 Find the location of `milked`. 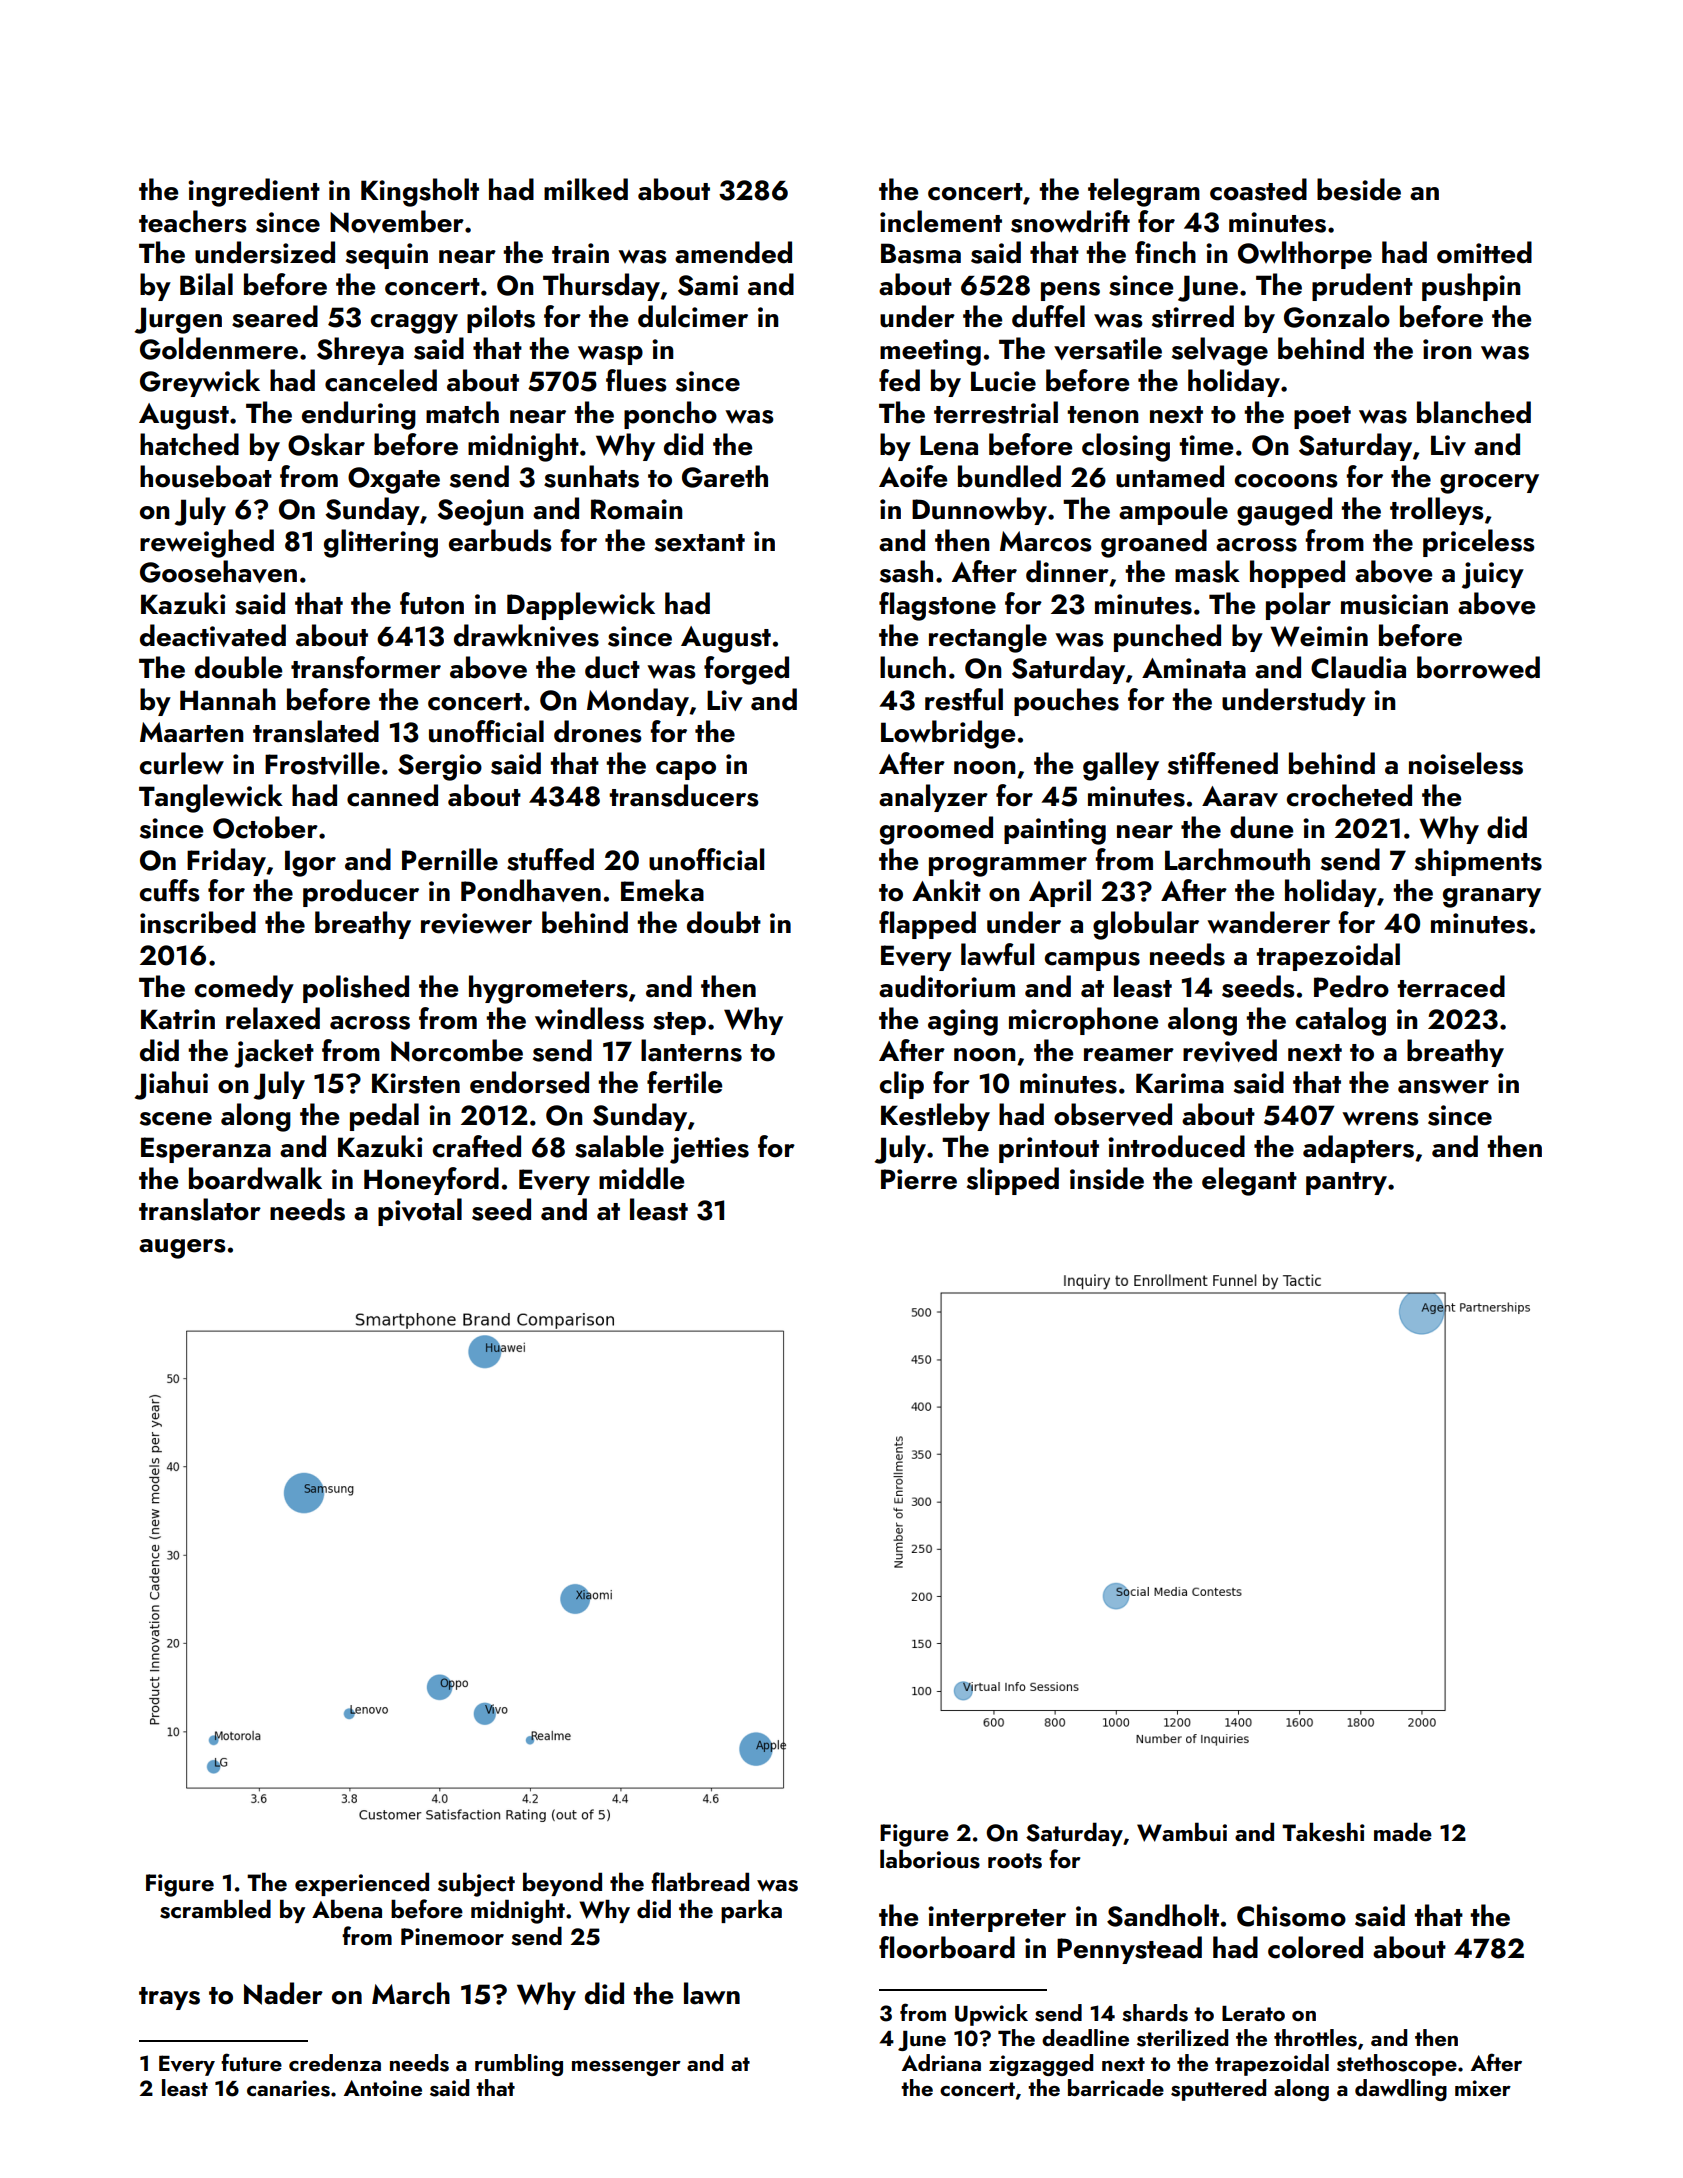

milked is located at coordinates (586, 189).
